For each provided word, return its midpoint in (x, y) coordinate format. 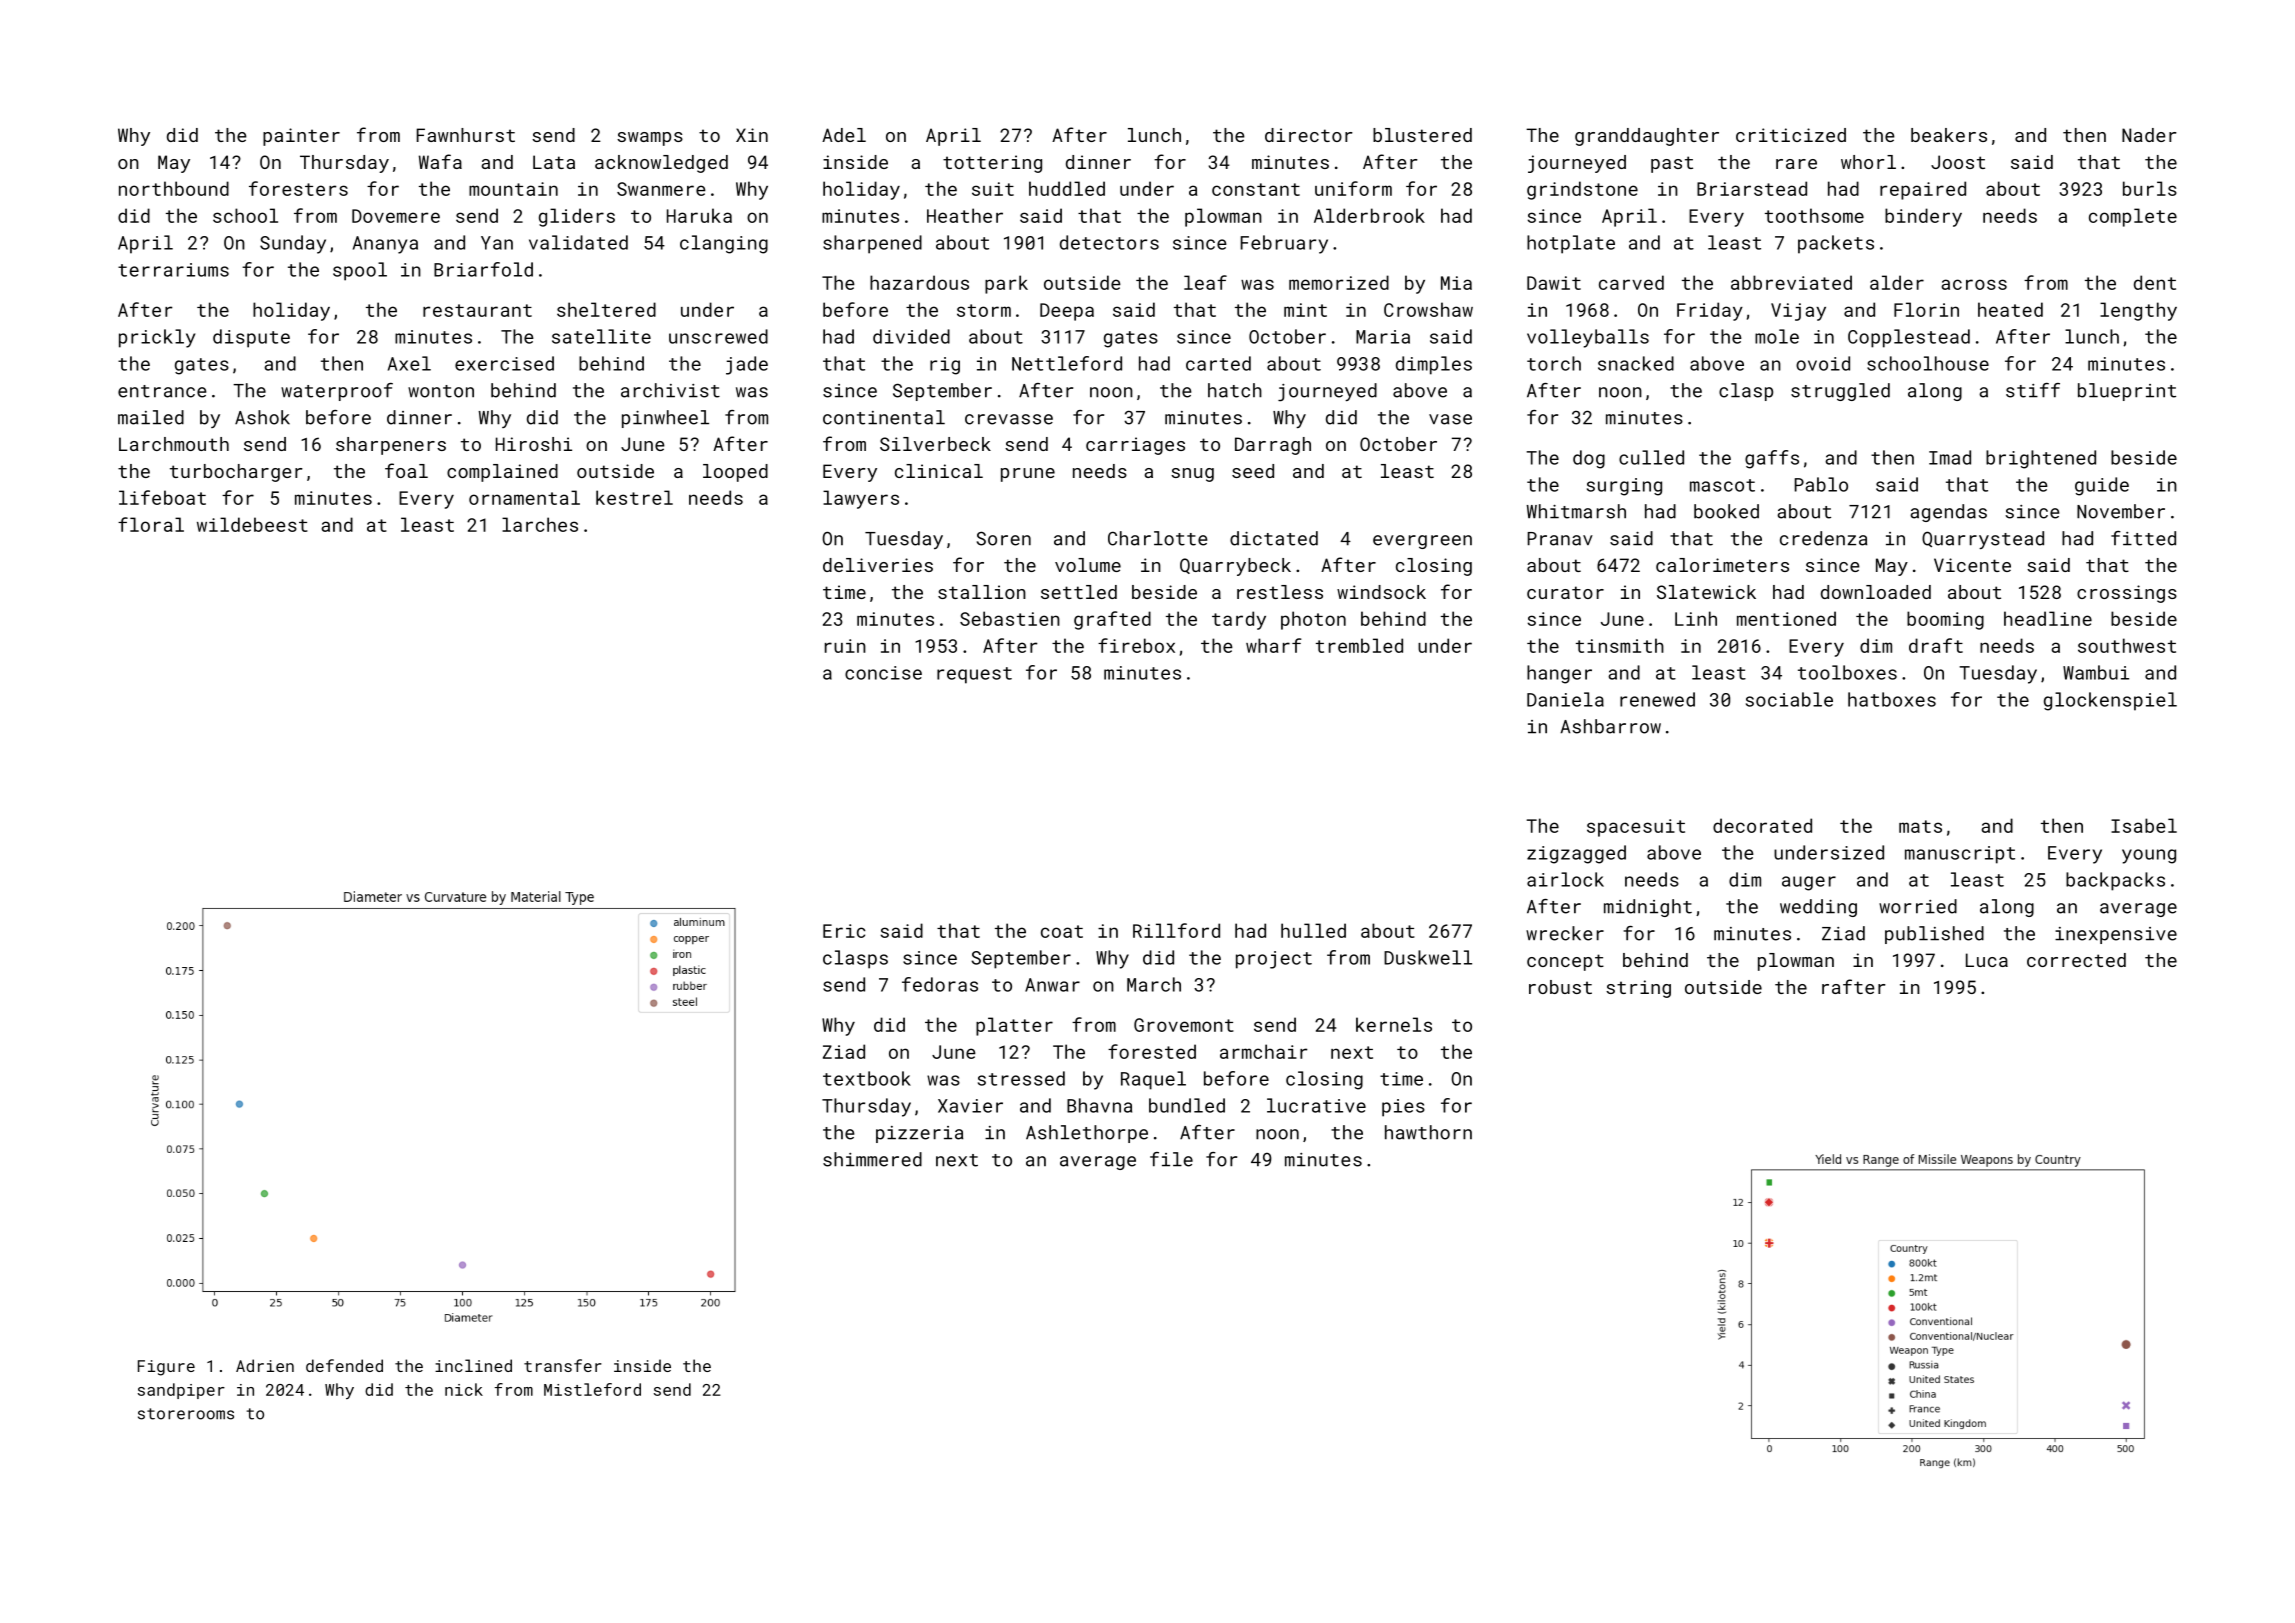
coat (1062, 931)
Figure (166, 1368)
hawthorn (1428, 1132)
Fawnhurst (466, 135)
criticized (1791, 135)
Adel (844, 135)
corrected (2076, 960)
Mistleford (592, 1389)
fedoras (940, 984)
